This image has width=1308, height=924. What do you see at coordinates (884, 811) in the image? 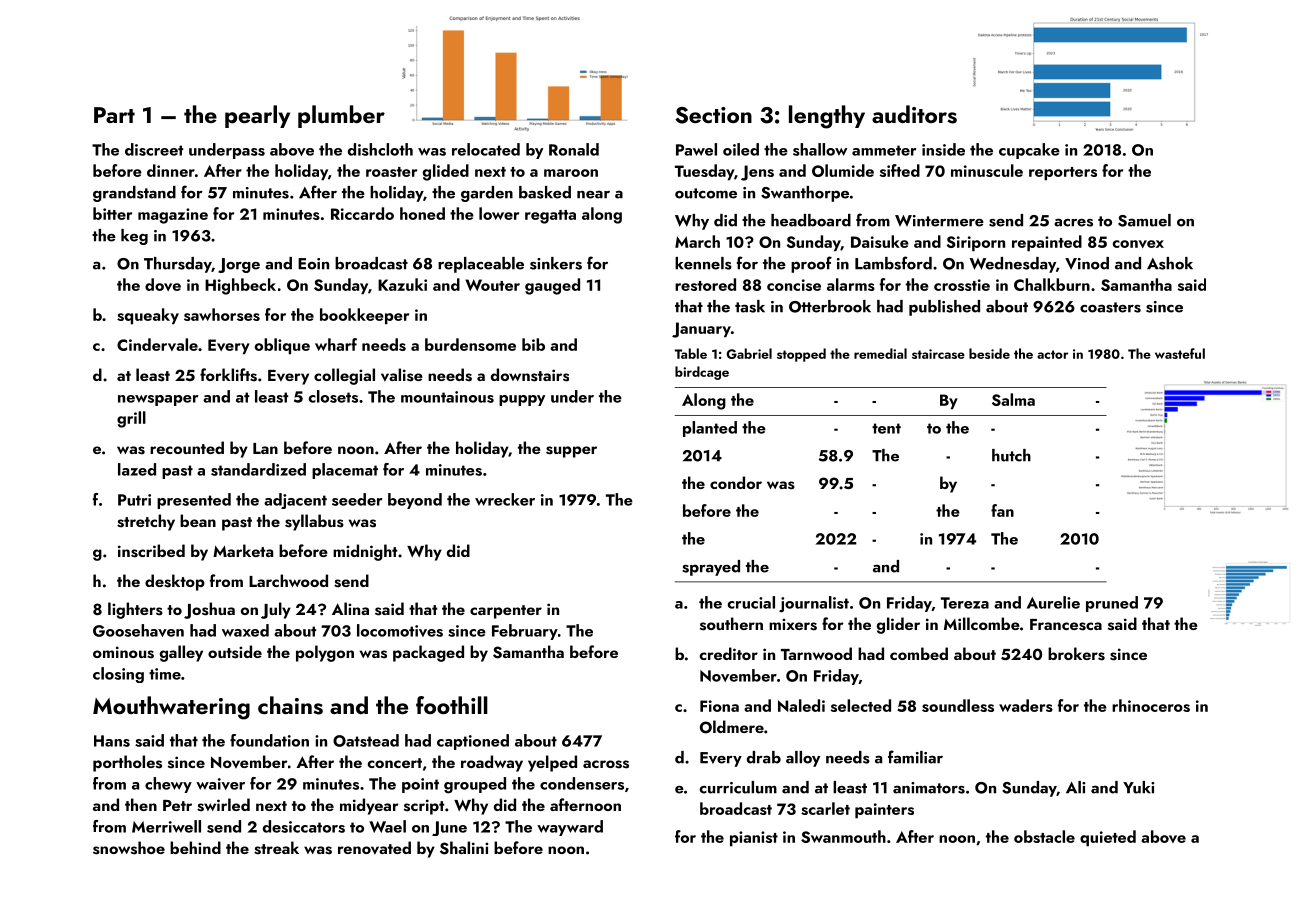
I see `painters` at bounding box center [884, 811].
